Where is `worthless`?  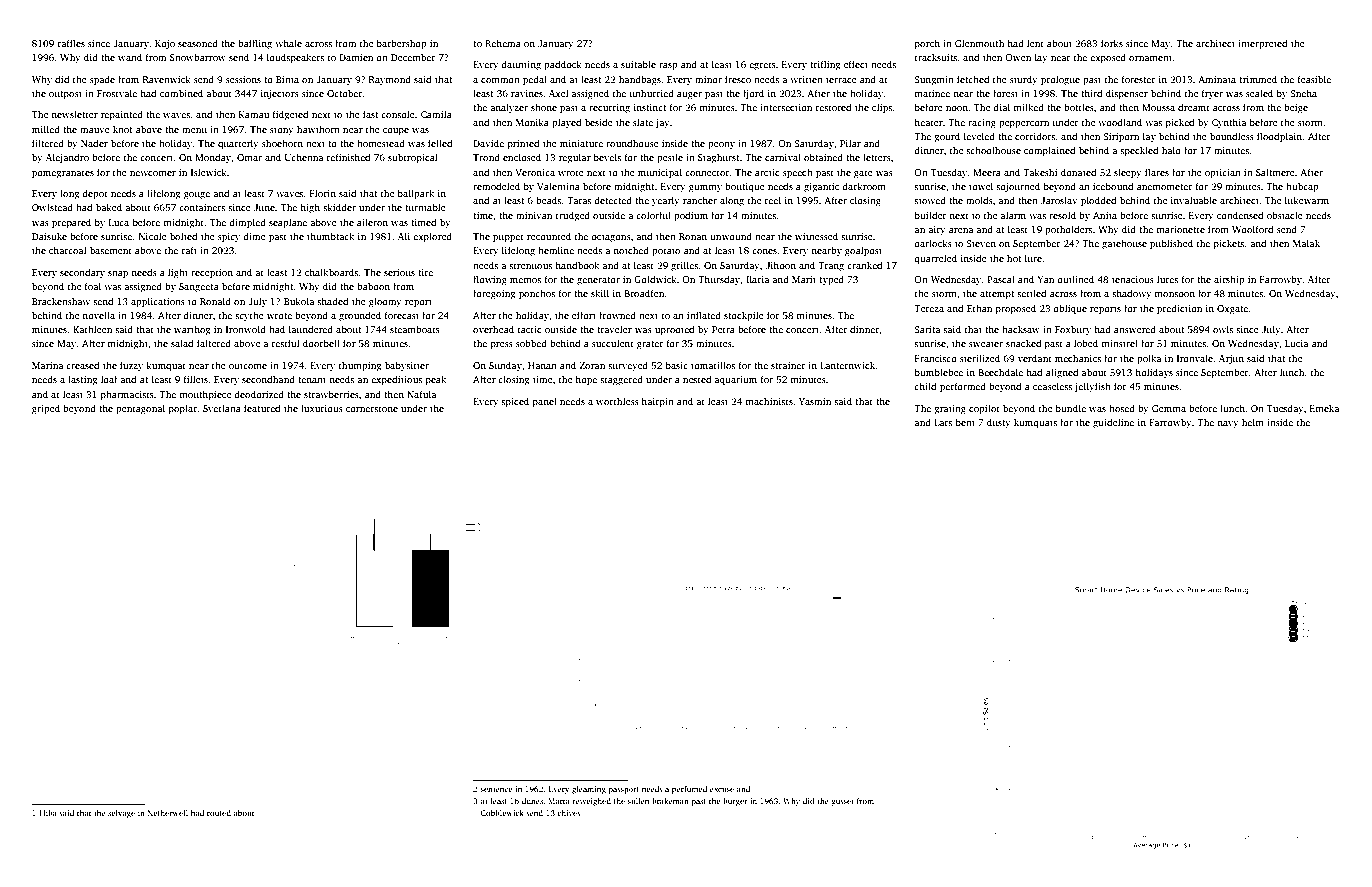
worthless is located at coordinates (617, 401).
